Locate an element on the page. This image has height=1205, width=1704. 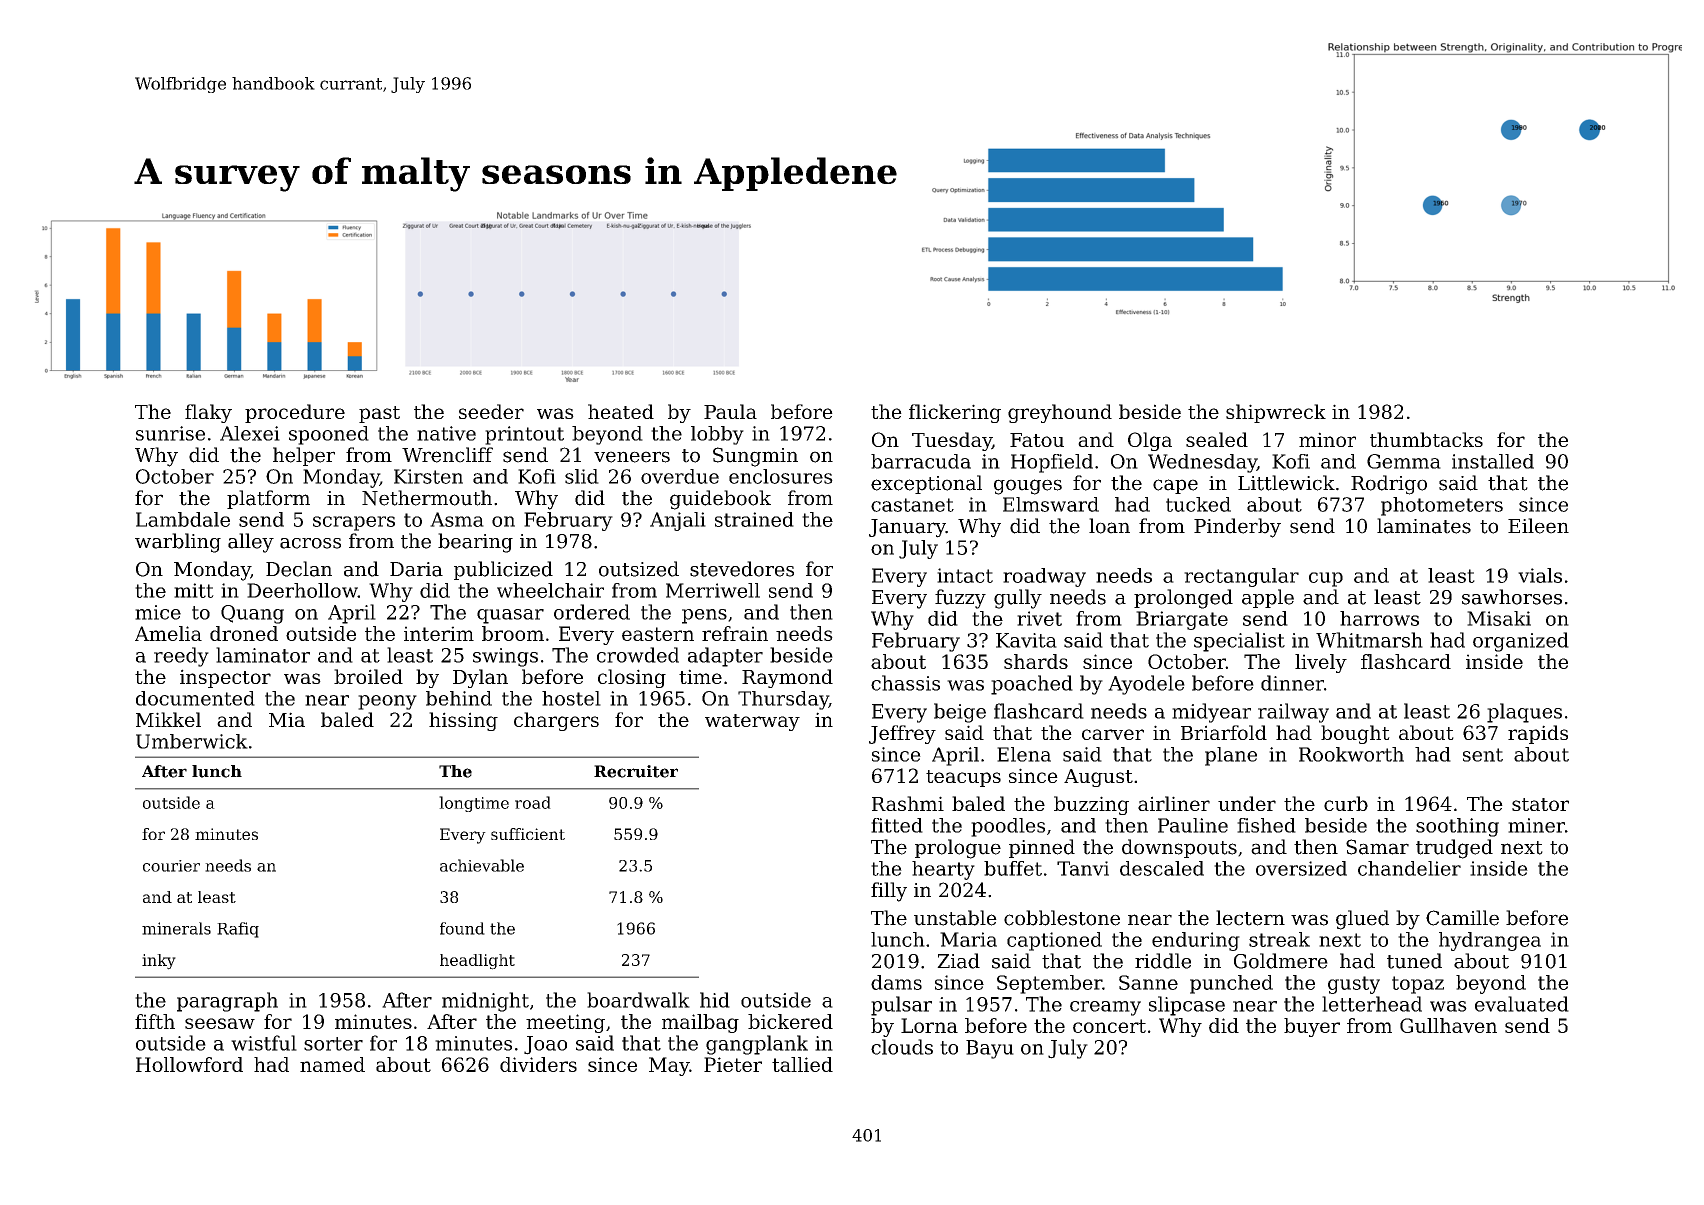
vials is located at coordinates (1540, 575).
